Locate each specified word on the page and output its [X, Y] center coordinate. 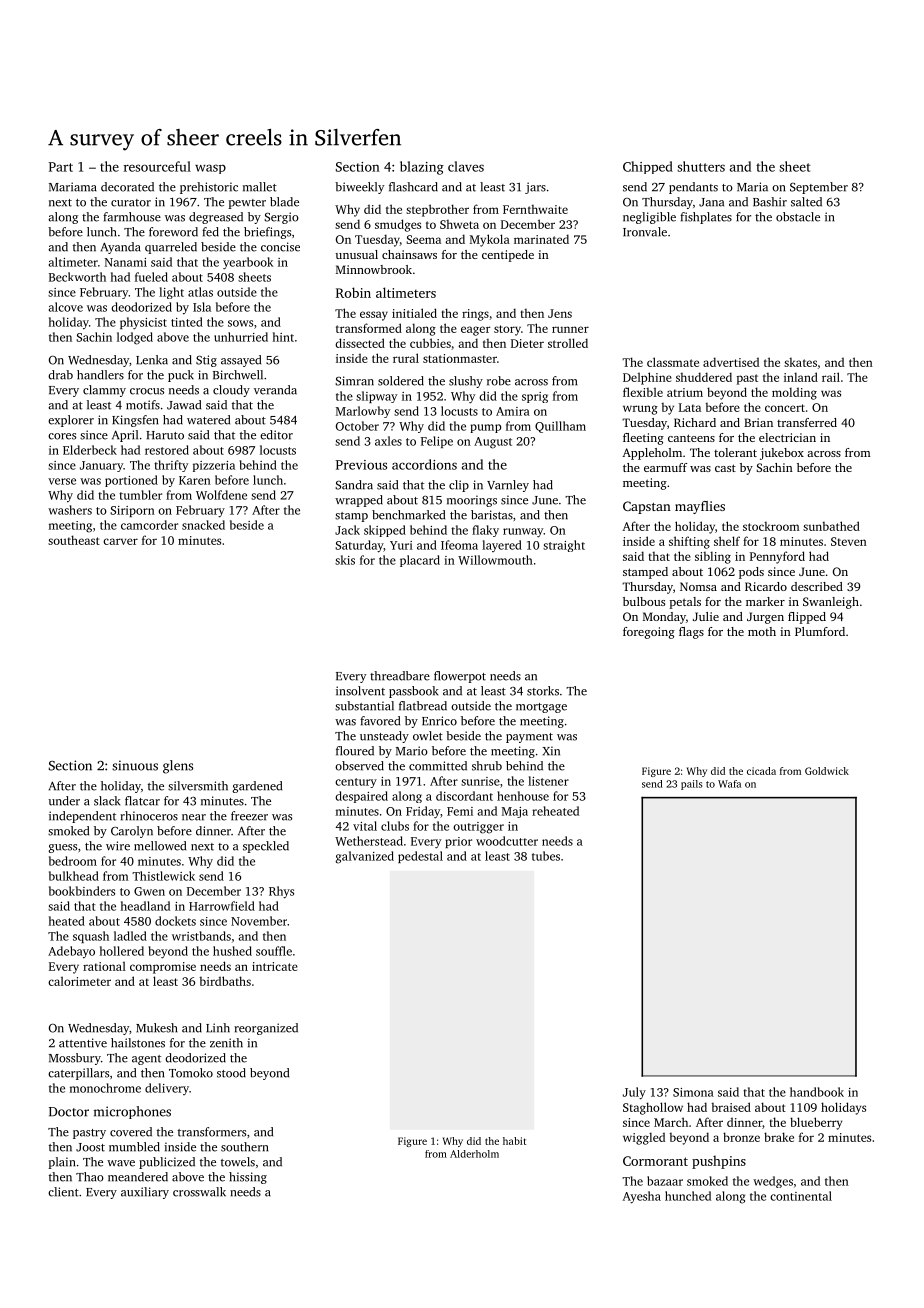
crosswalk [199, 1192]
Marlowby [363, 412]
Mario [412, 751]
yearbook [248, 263]
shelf [727, 541]
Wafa [729, 784]
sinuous [135, 765]
